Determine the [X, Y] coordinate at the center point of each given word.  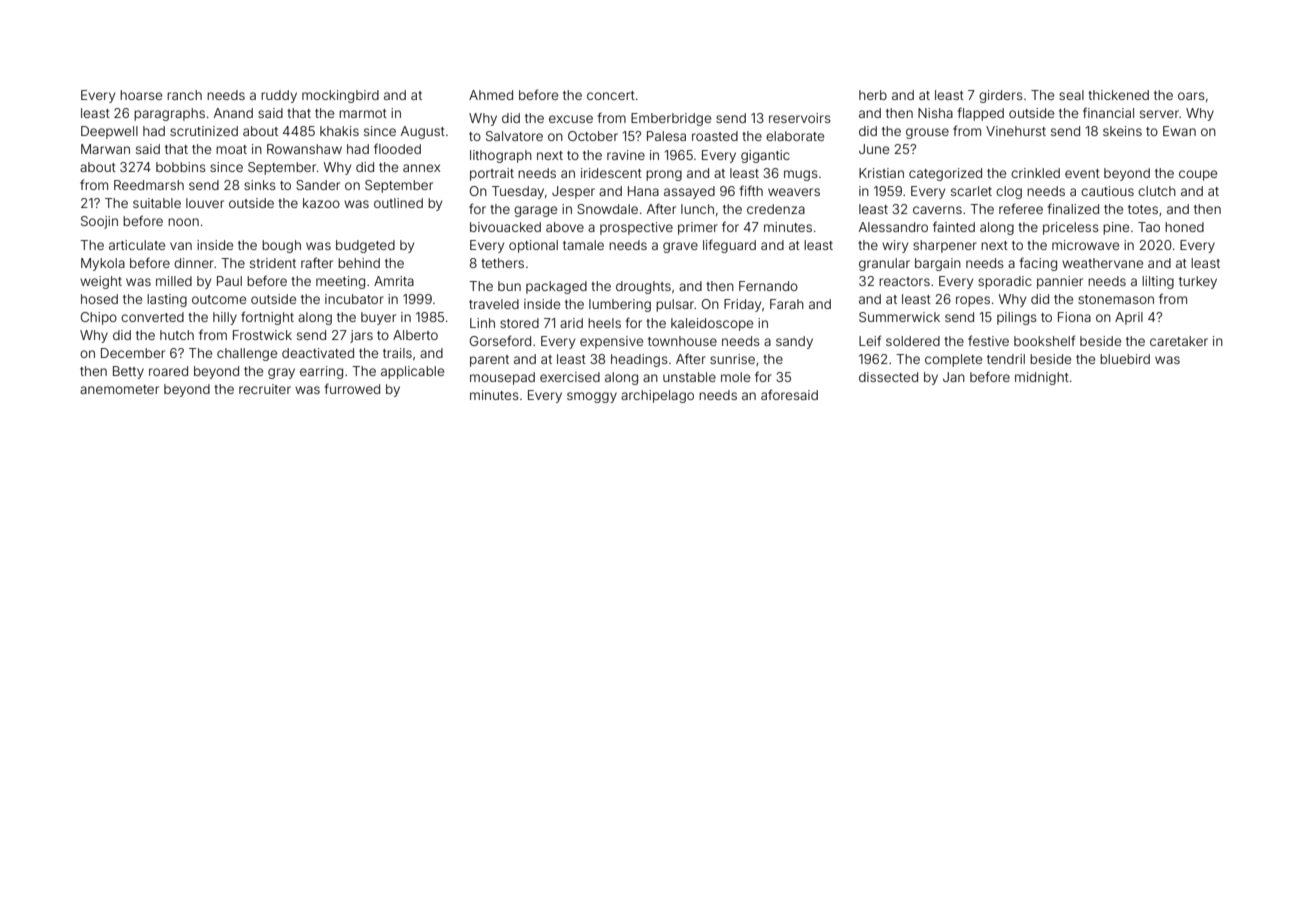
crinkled [1035, 173]
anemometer [119, 389]
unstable [689, 377]
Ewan [1179, 131]
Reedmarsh [149, 185]
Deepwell [109, 132]
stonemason [1116, 299]
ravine [626, 155]
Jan [954, 377]
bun [509, 286]
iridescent [611, 173]
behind [359, 263]
